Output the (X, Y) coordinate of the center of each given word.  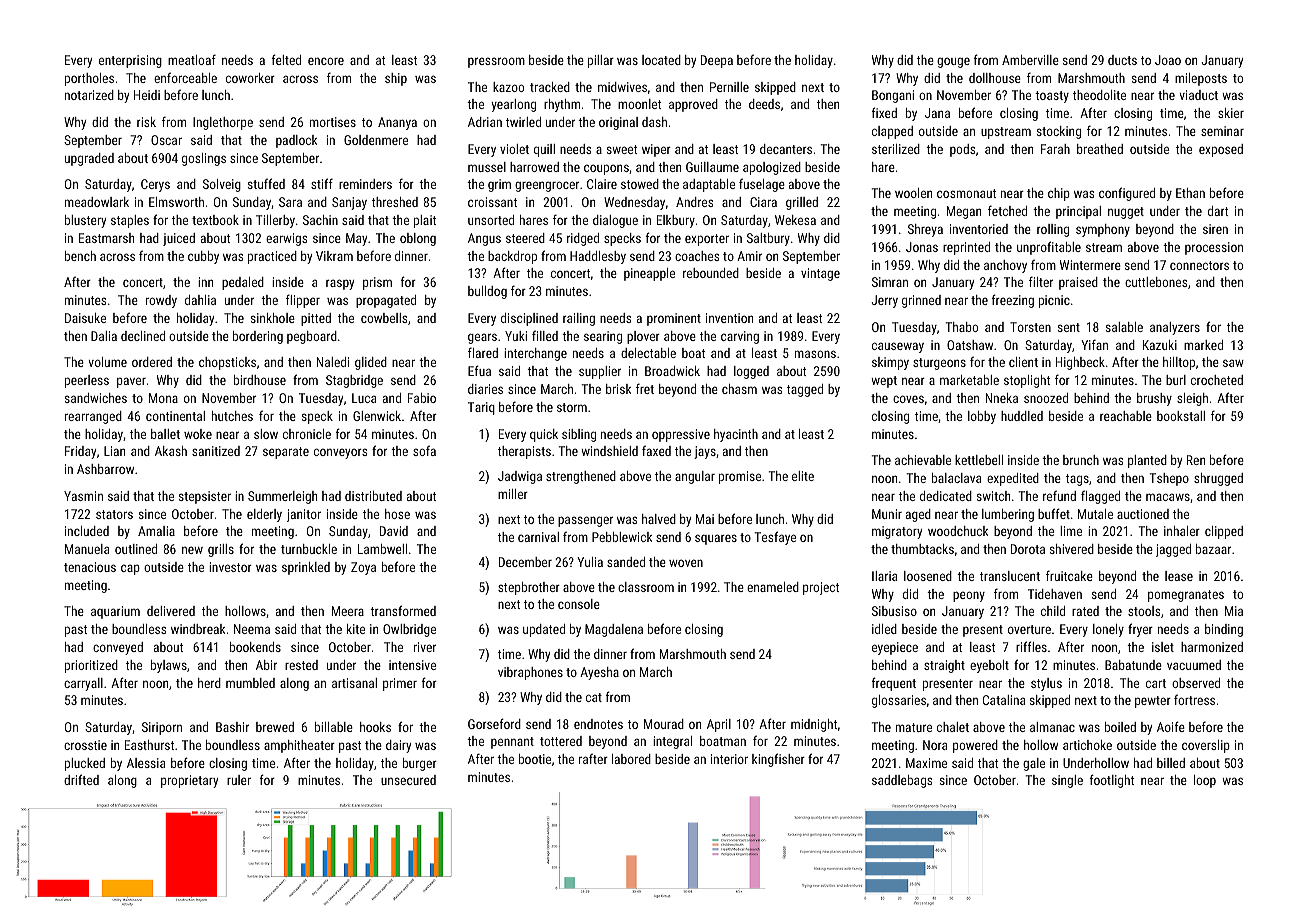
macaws (1168, 497)
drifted (81, 779)
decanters (786, 149)
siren (1215, 229)
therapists (524, 452)
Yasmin (83, 496)
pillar (601, 61)
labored (631, 759)
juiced (179, 239)
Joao (1168, 60)
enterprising (130, 61)
